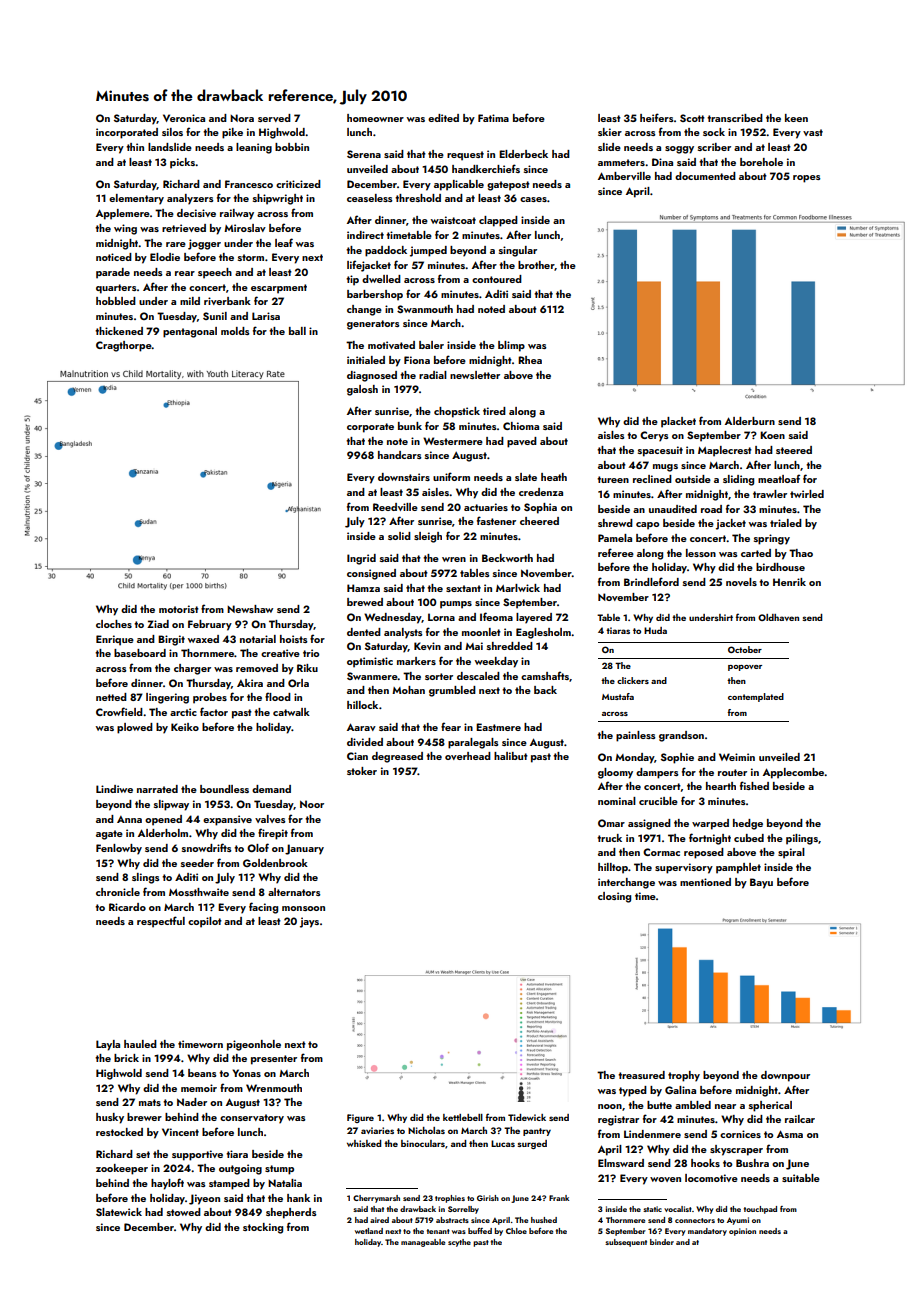  What do you see at coordinates (184, 1212) in the screenshot?
I see `stowed` at bounding box center [184, 1212].
